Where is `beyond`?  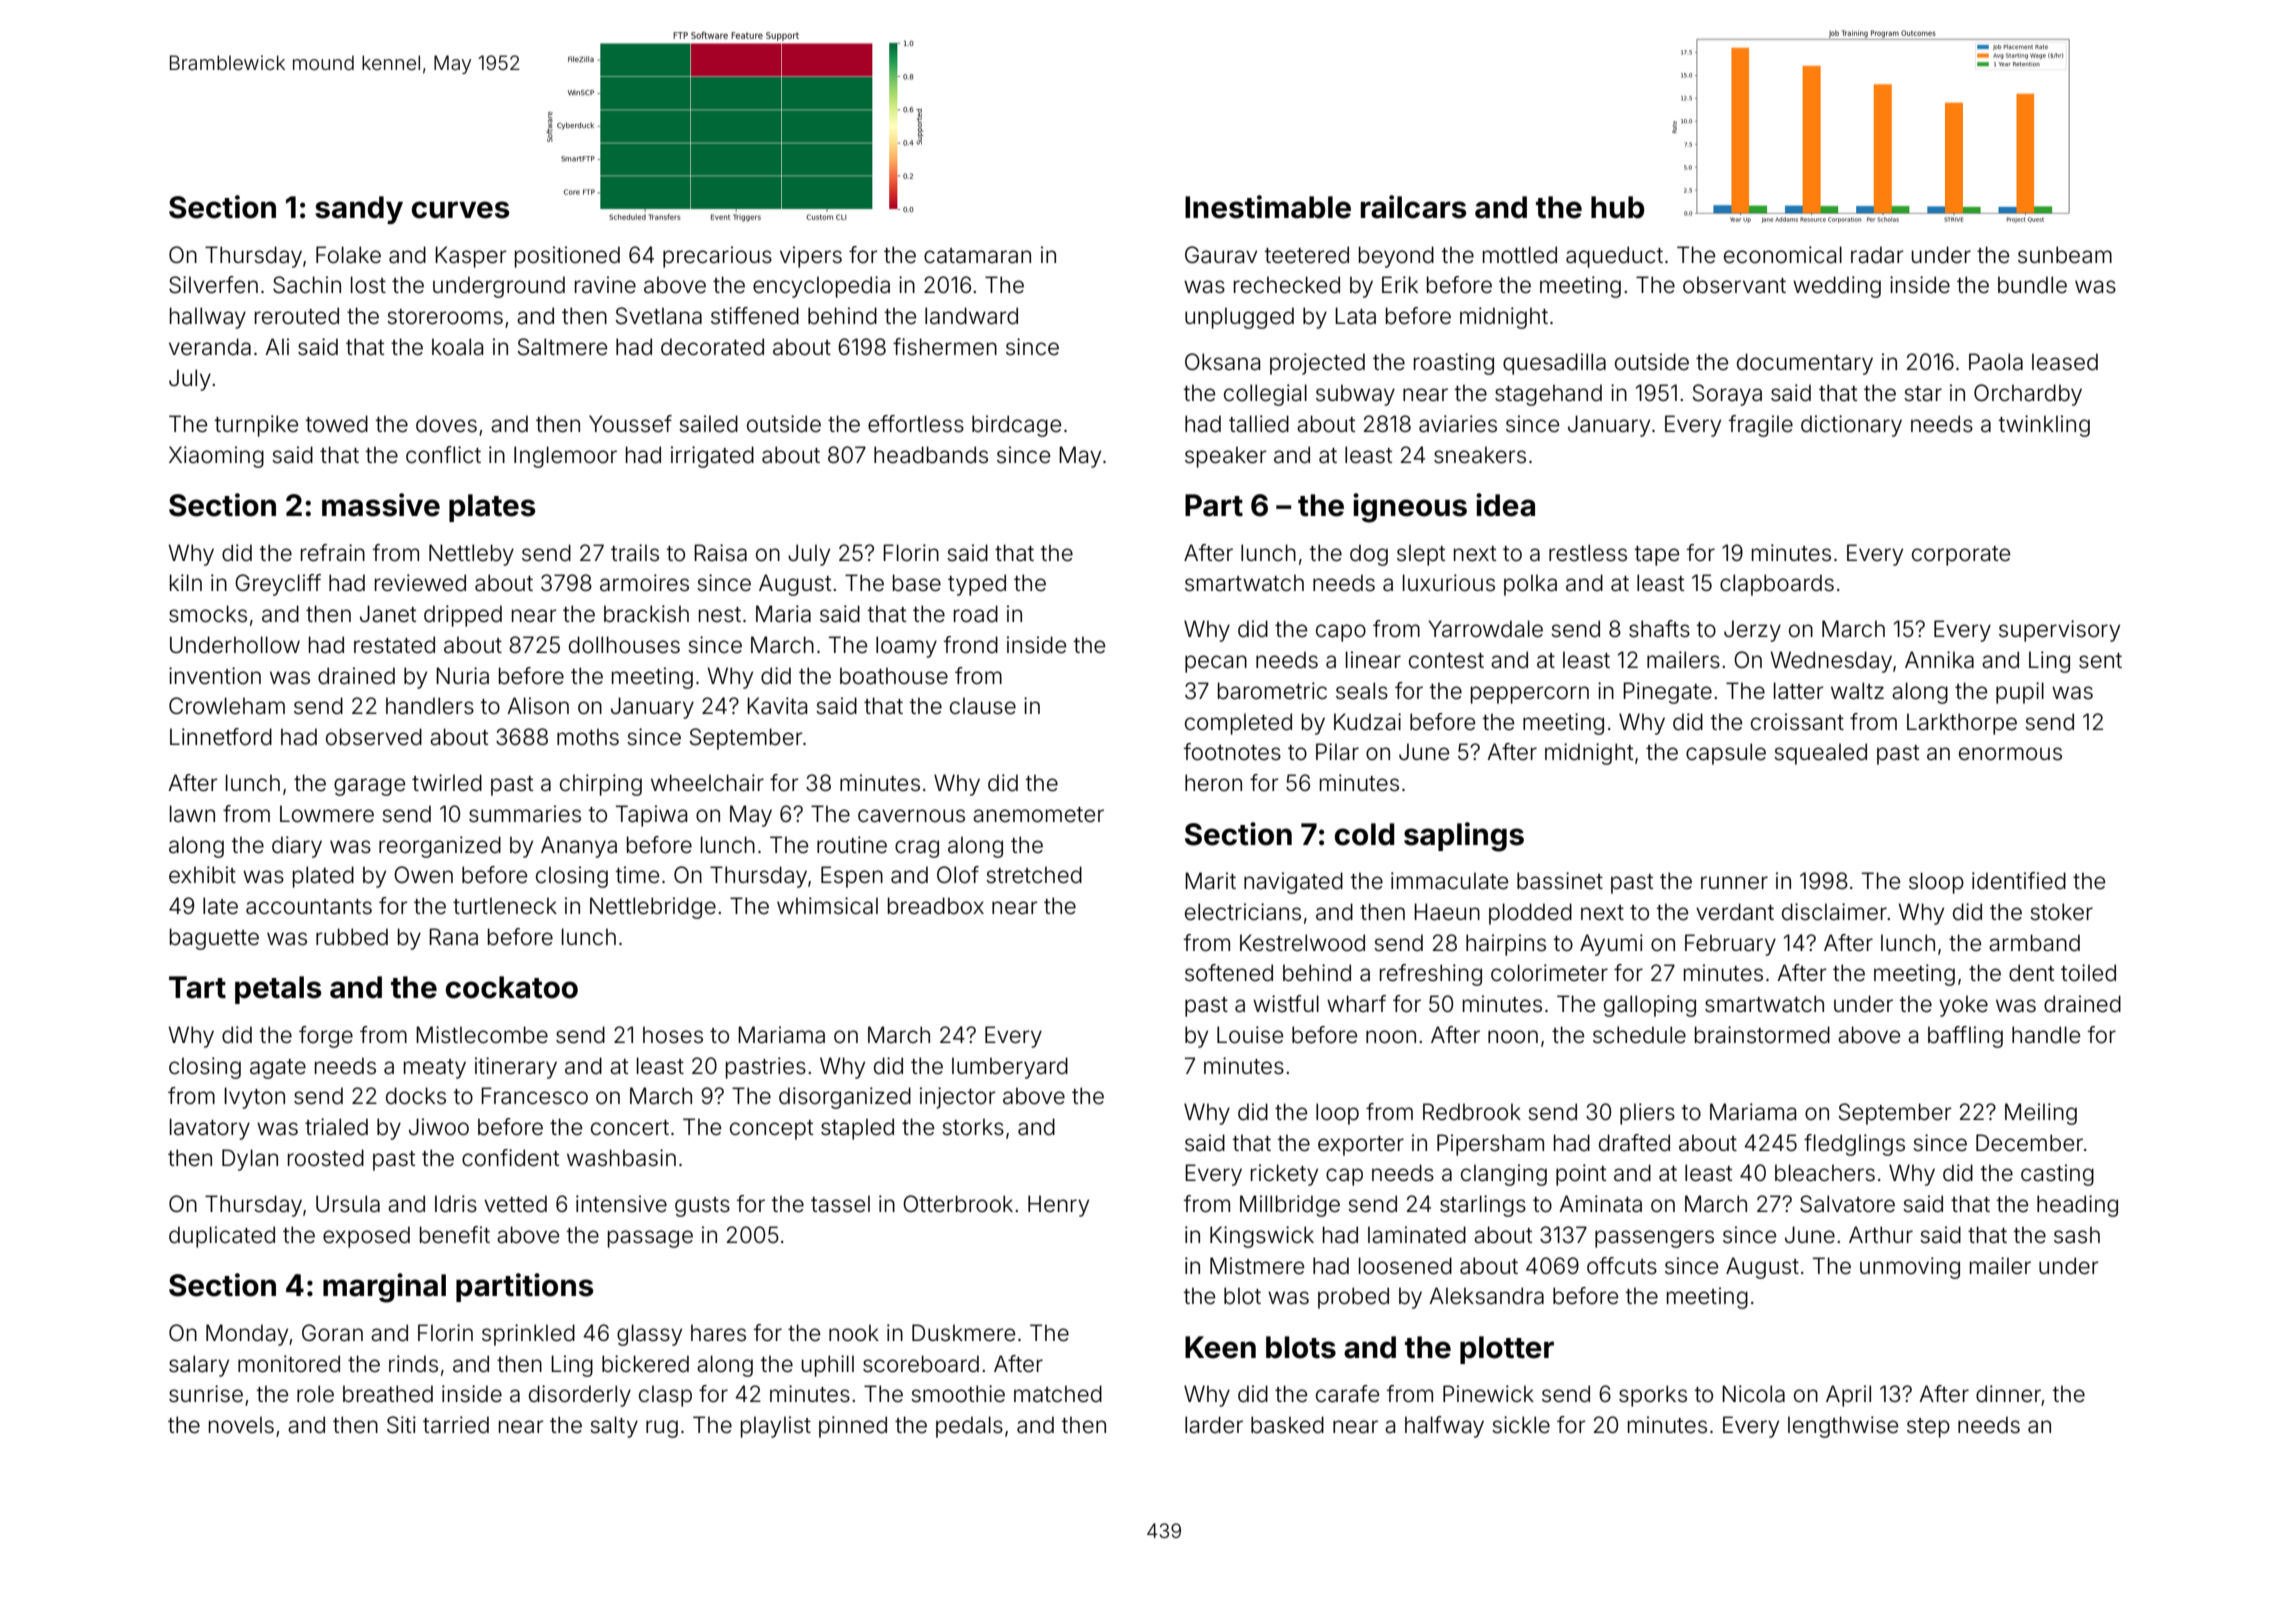
beyond is located at coordinates (1396, 257).
